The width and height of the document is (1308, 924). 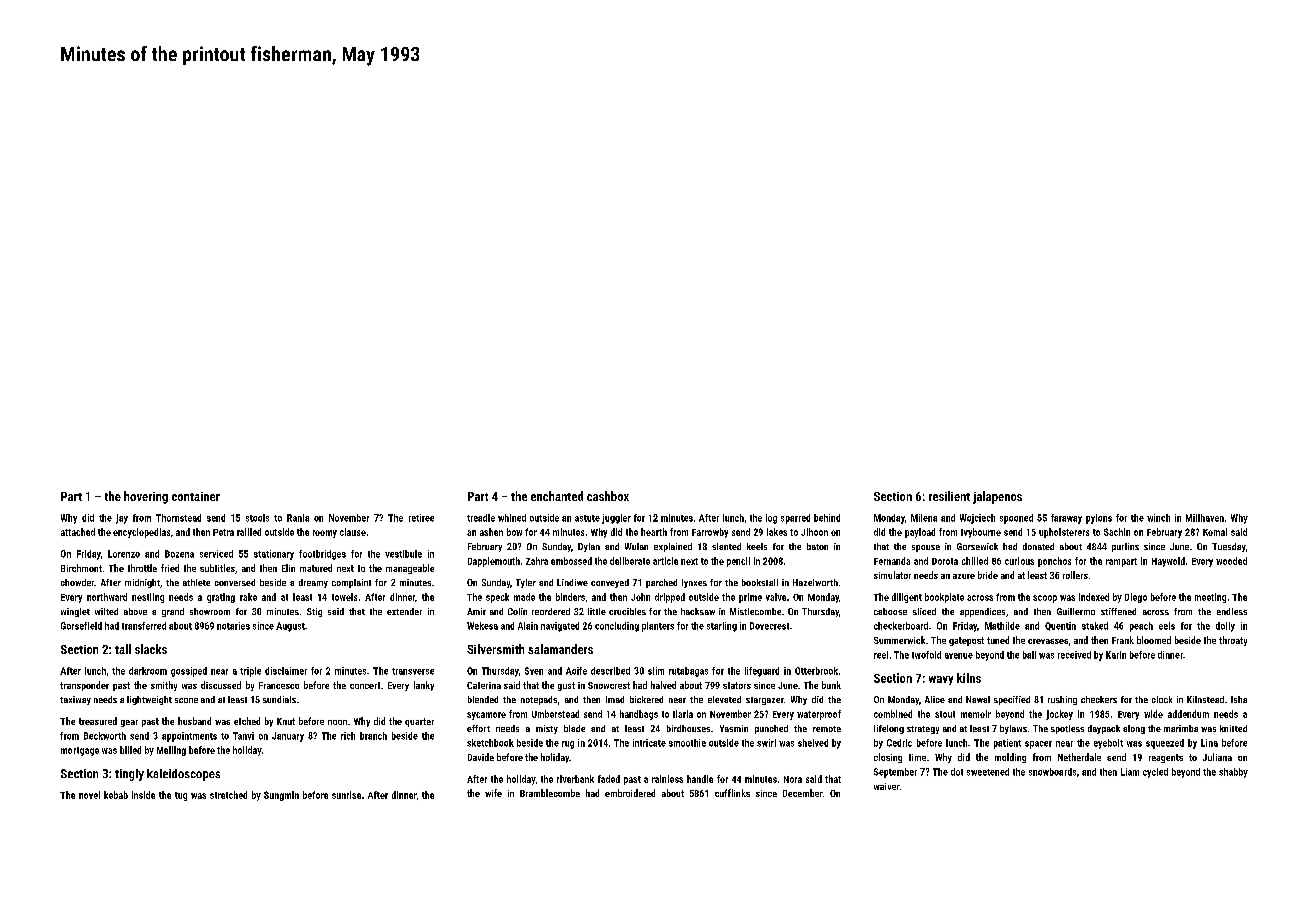 I want to click on jalapenos, so click(x=997, y=497).
